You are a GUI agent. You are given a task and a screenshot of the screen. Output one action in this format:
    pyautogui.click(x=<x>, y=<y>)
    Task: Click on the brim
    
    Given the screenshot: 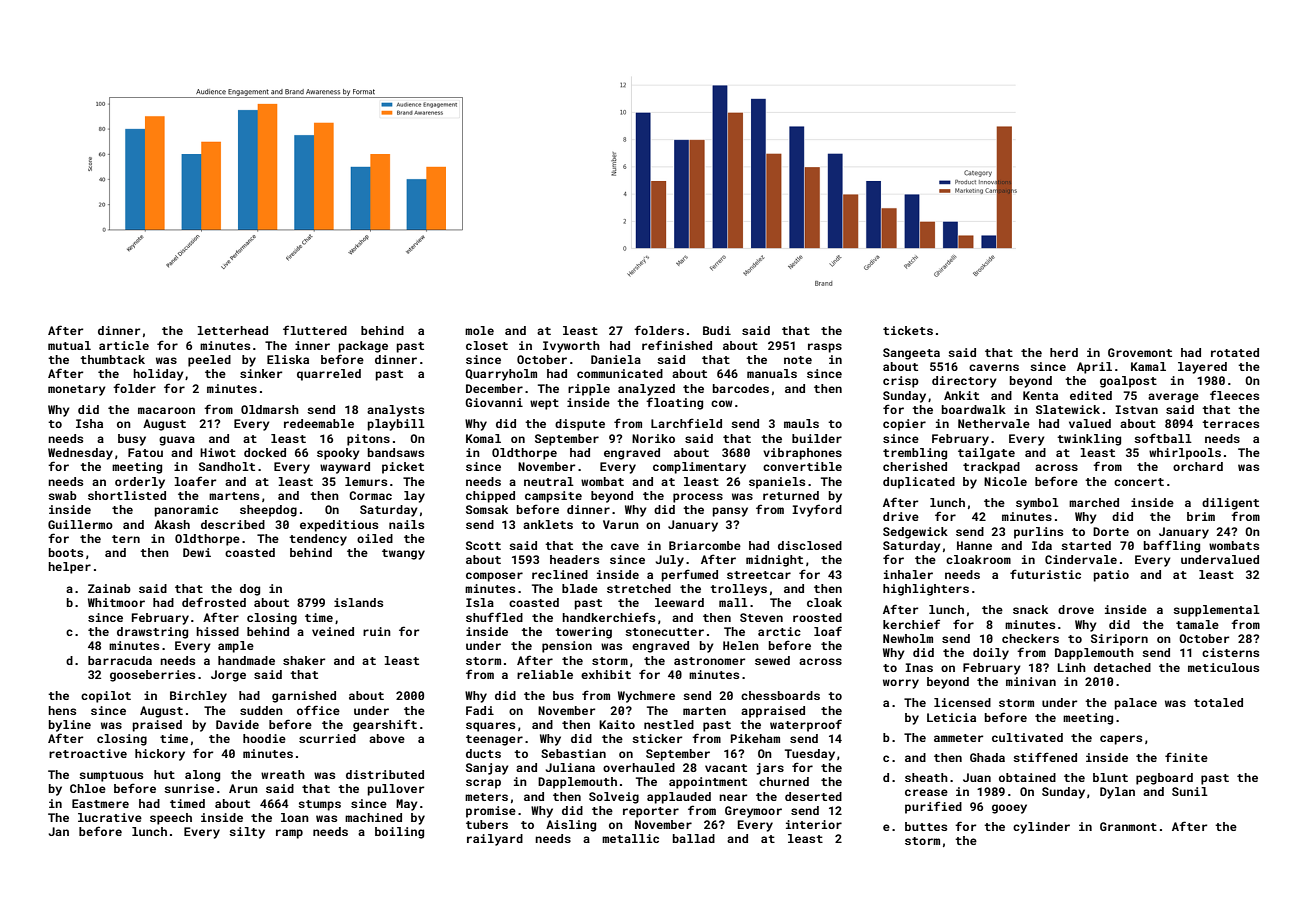 What is the action you would take?
    pyautogui.click(x=1201, y=516)
